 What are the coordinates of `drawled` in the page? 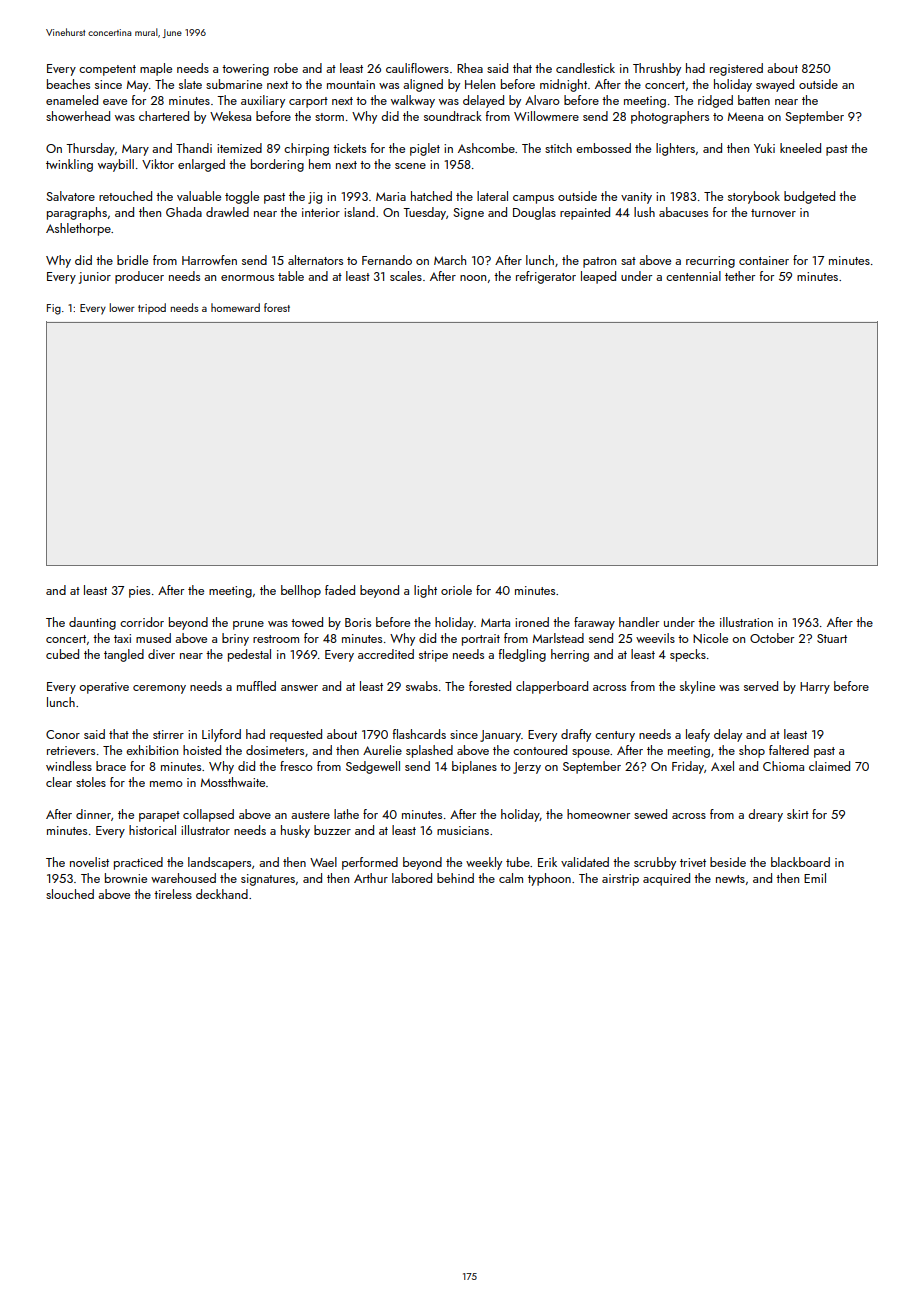 It's located at (227, 212).
